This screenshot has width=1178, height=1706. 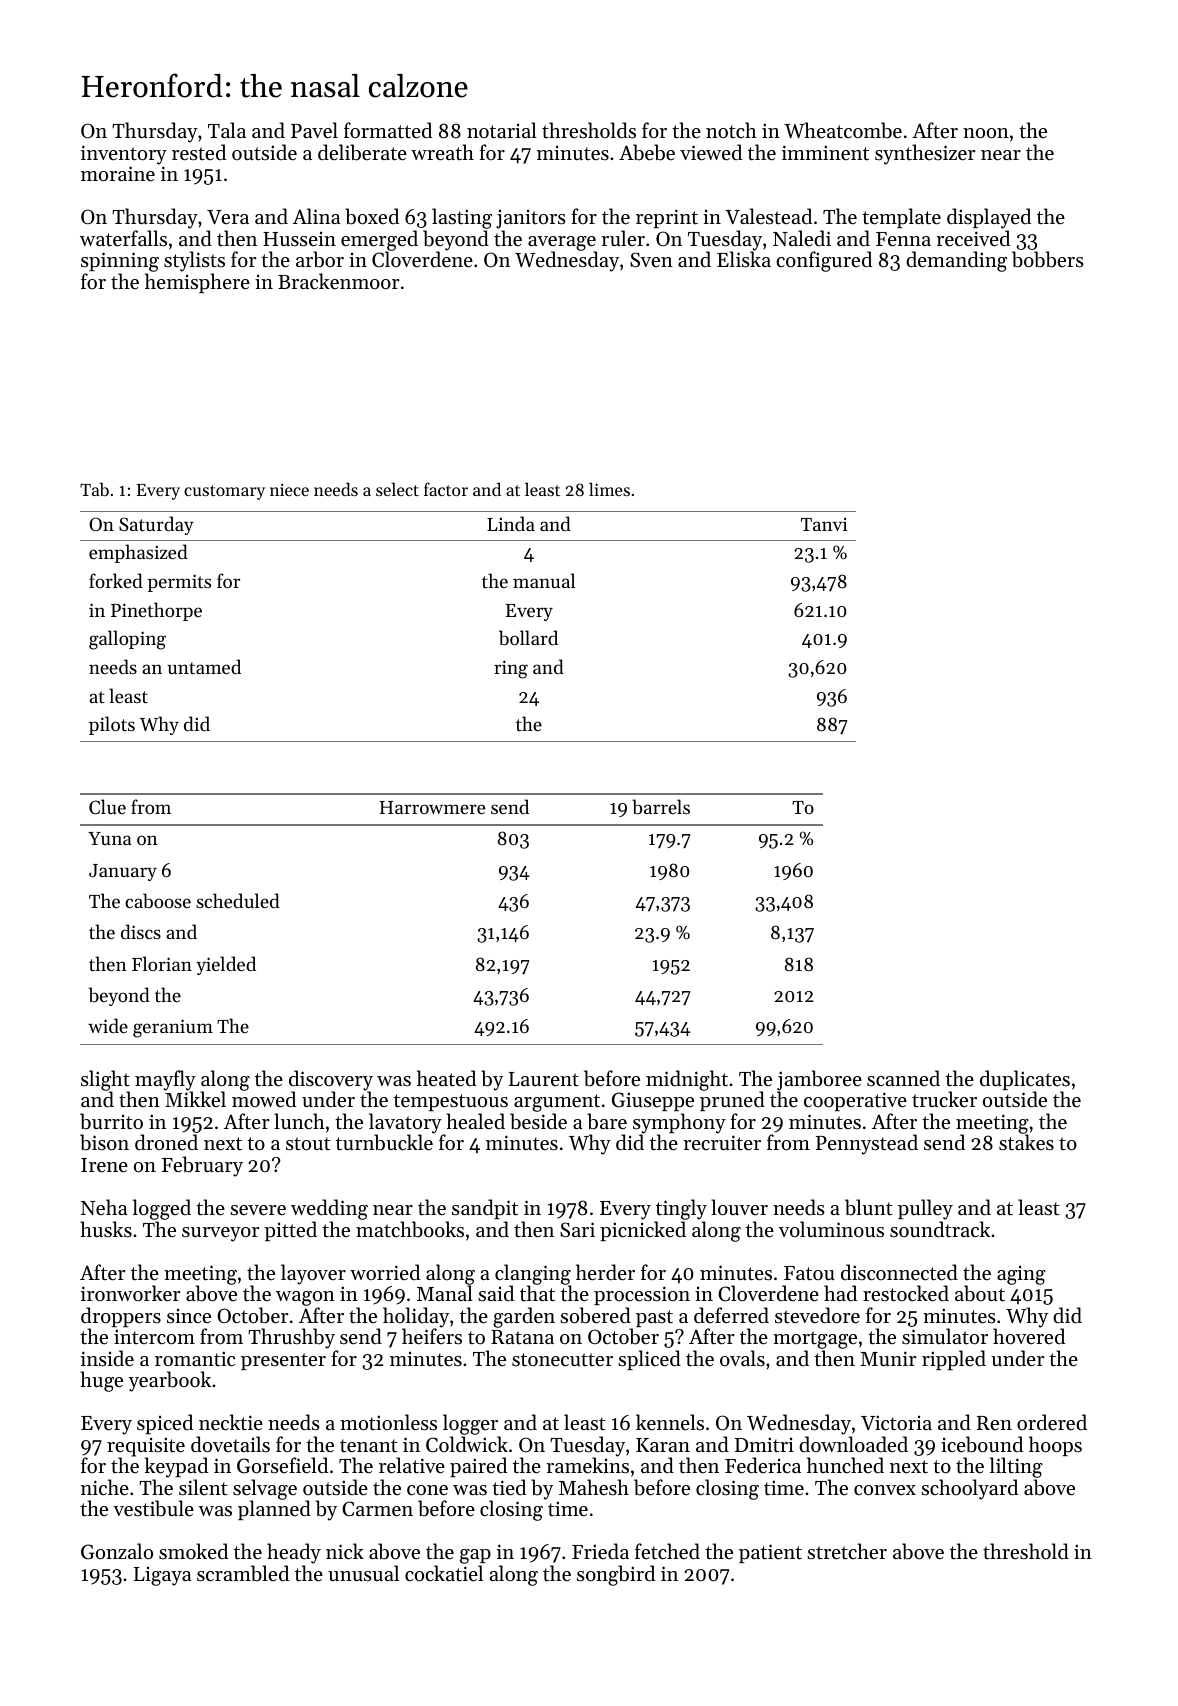 I want to click on planned, so click(x=274, y=1510).
